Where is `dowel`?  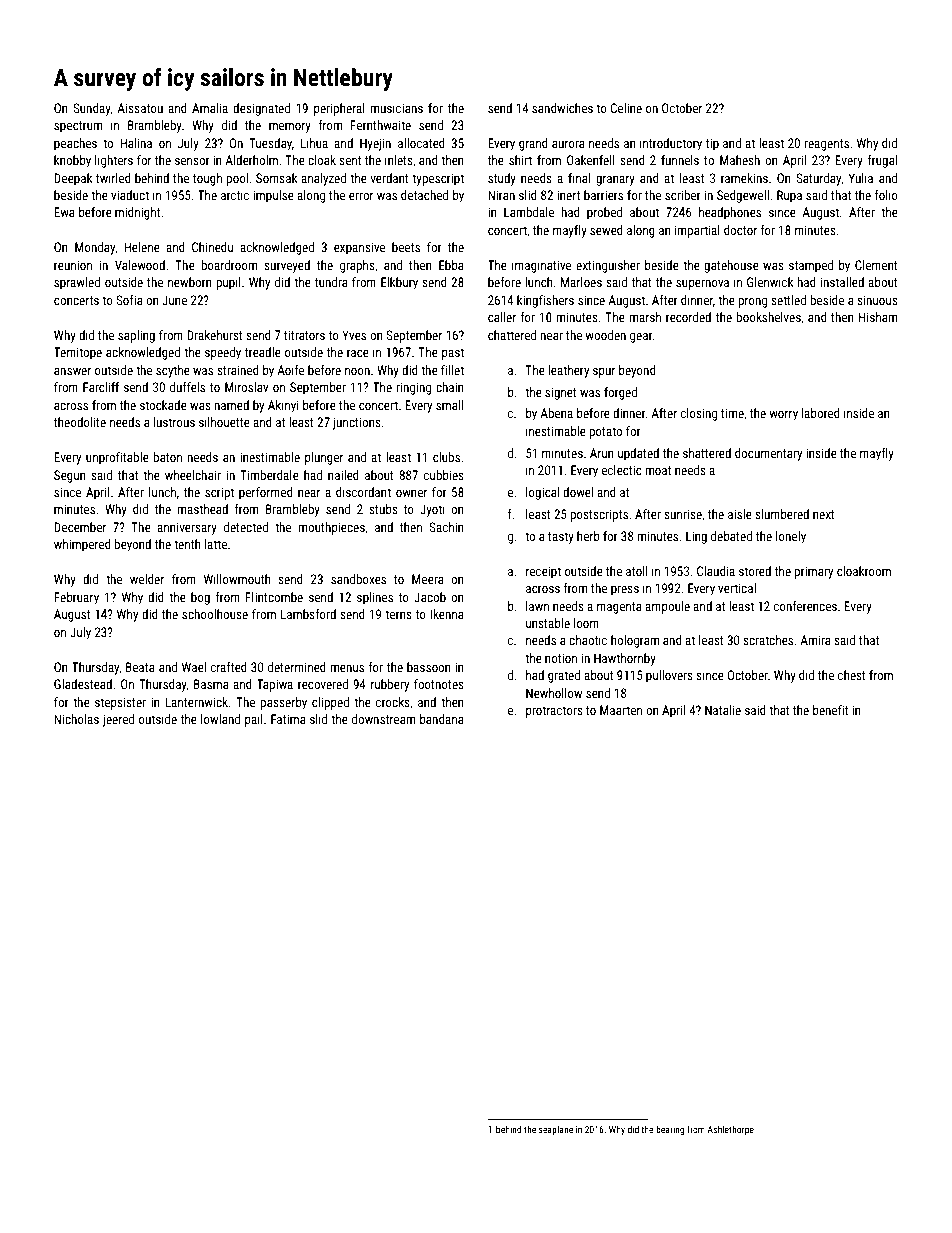
dowel is located at coordinates (578, 492).
